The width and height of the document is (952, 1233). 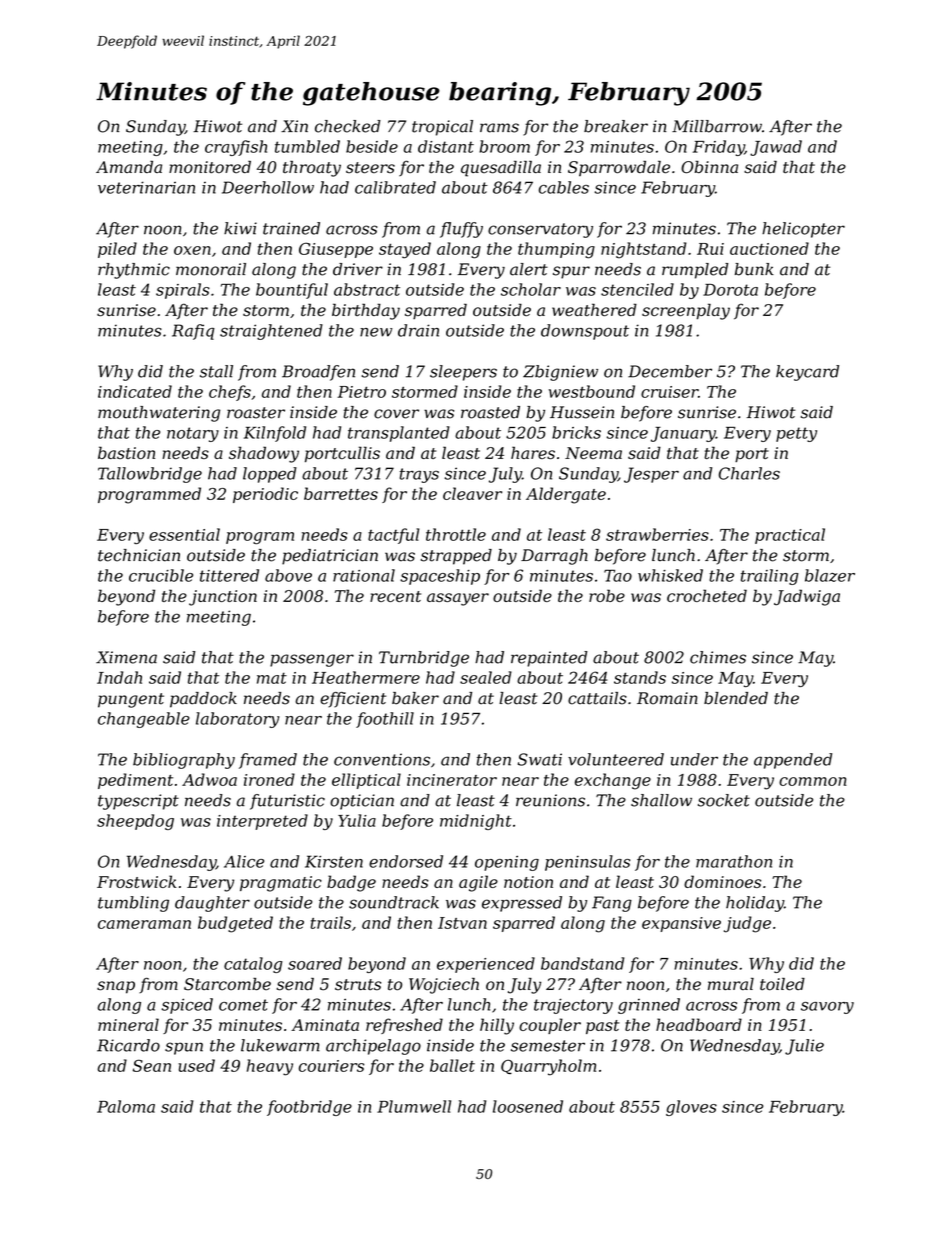 What do you see at coordinates (499, 128) in the document?
I see `rams` at bounding box center [499, 128].
